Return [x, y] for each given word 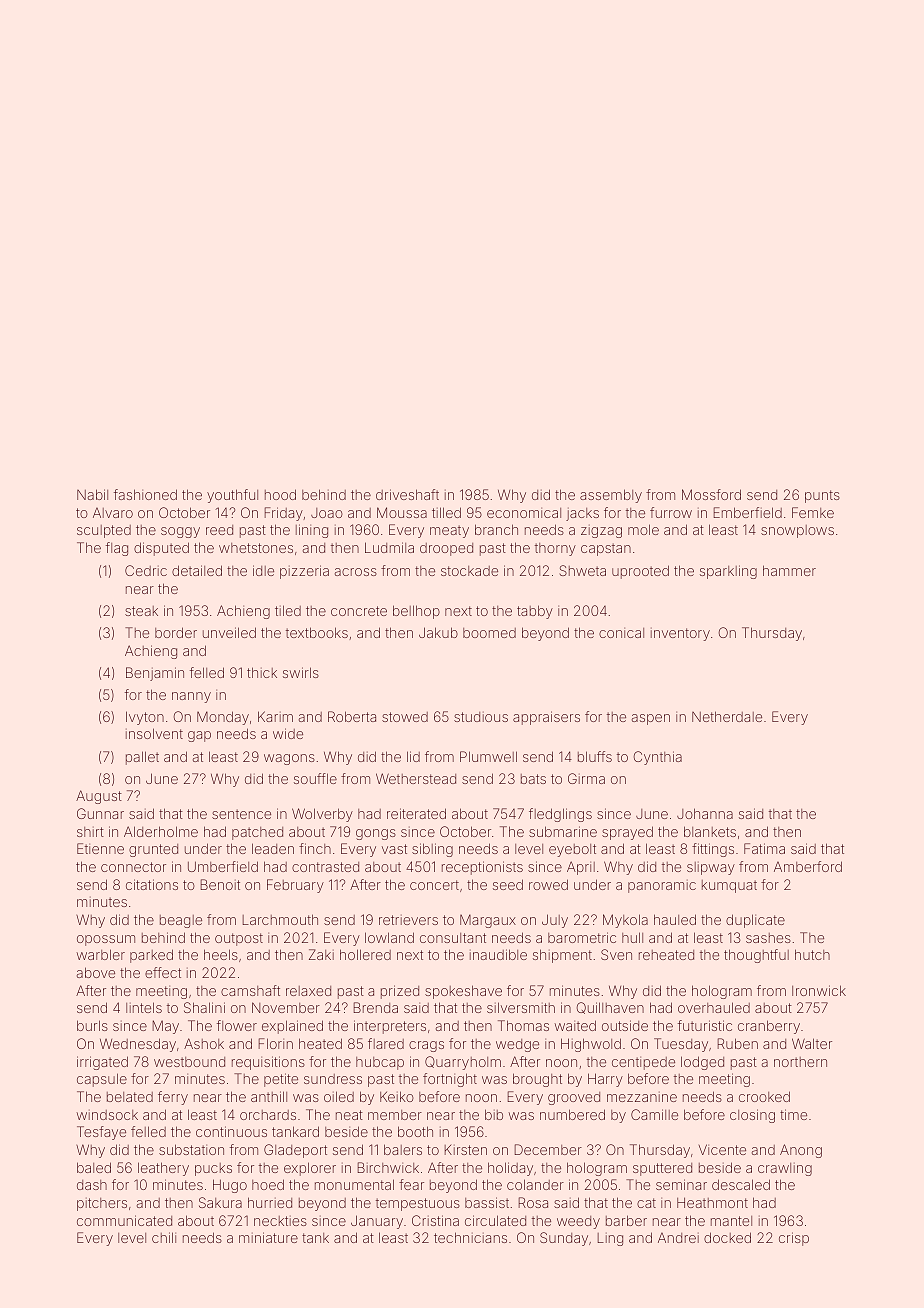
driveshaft [407, 494]
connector [133, 867]
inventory [680, 634]
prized [400, 992]
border [176, 632]
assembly [611, 496]
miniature [268, 1237]
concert [434, 885]
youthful [232, 496]
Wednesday [138, 1045]
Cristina [435, 1220]
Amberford [808, 866]
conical [621, 633]
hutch [812, 954]
